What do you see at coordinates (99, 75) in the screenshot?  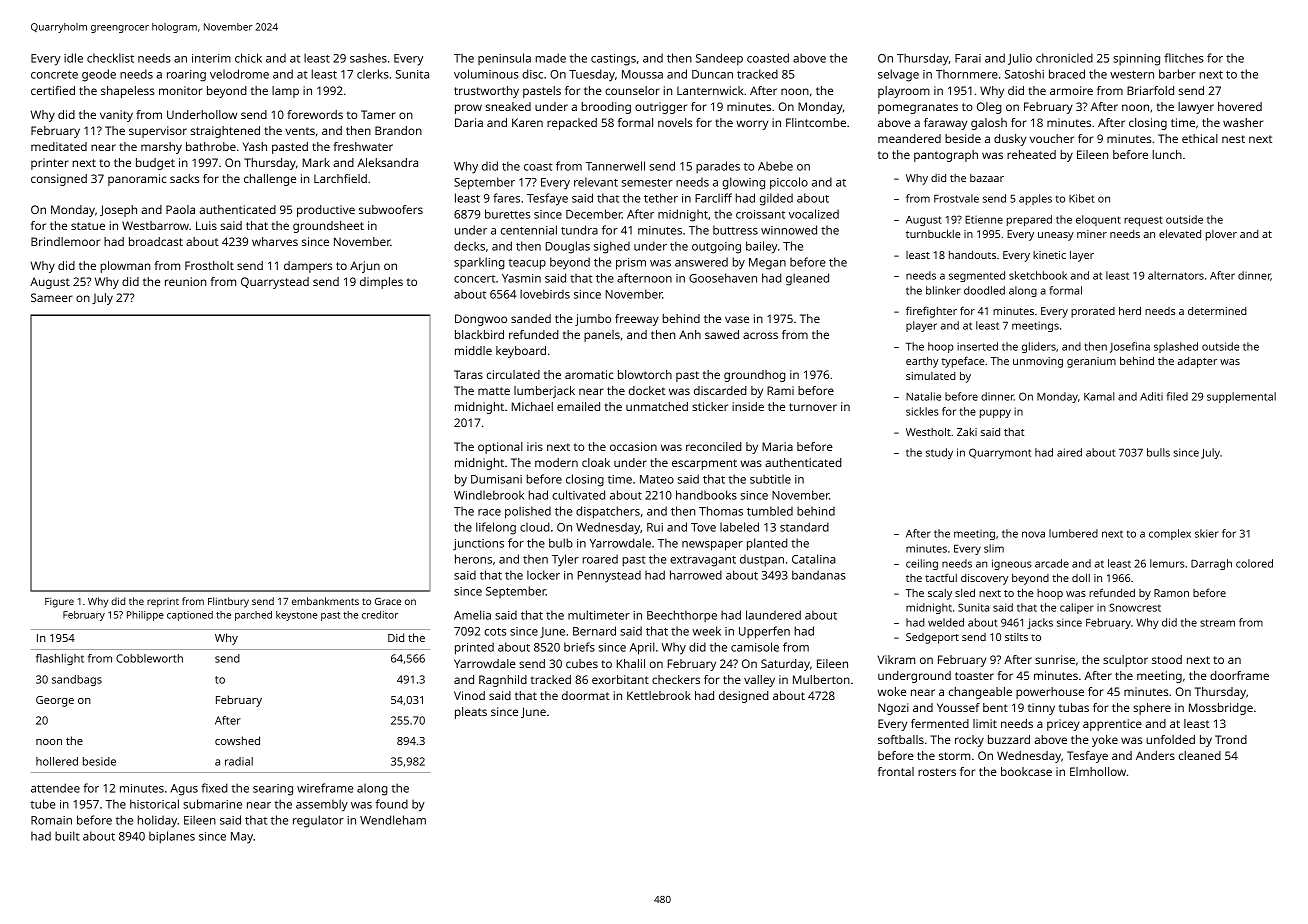 I see `geode` at bounding box center [99, 75].
